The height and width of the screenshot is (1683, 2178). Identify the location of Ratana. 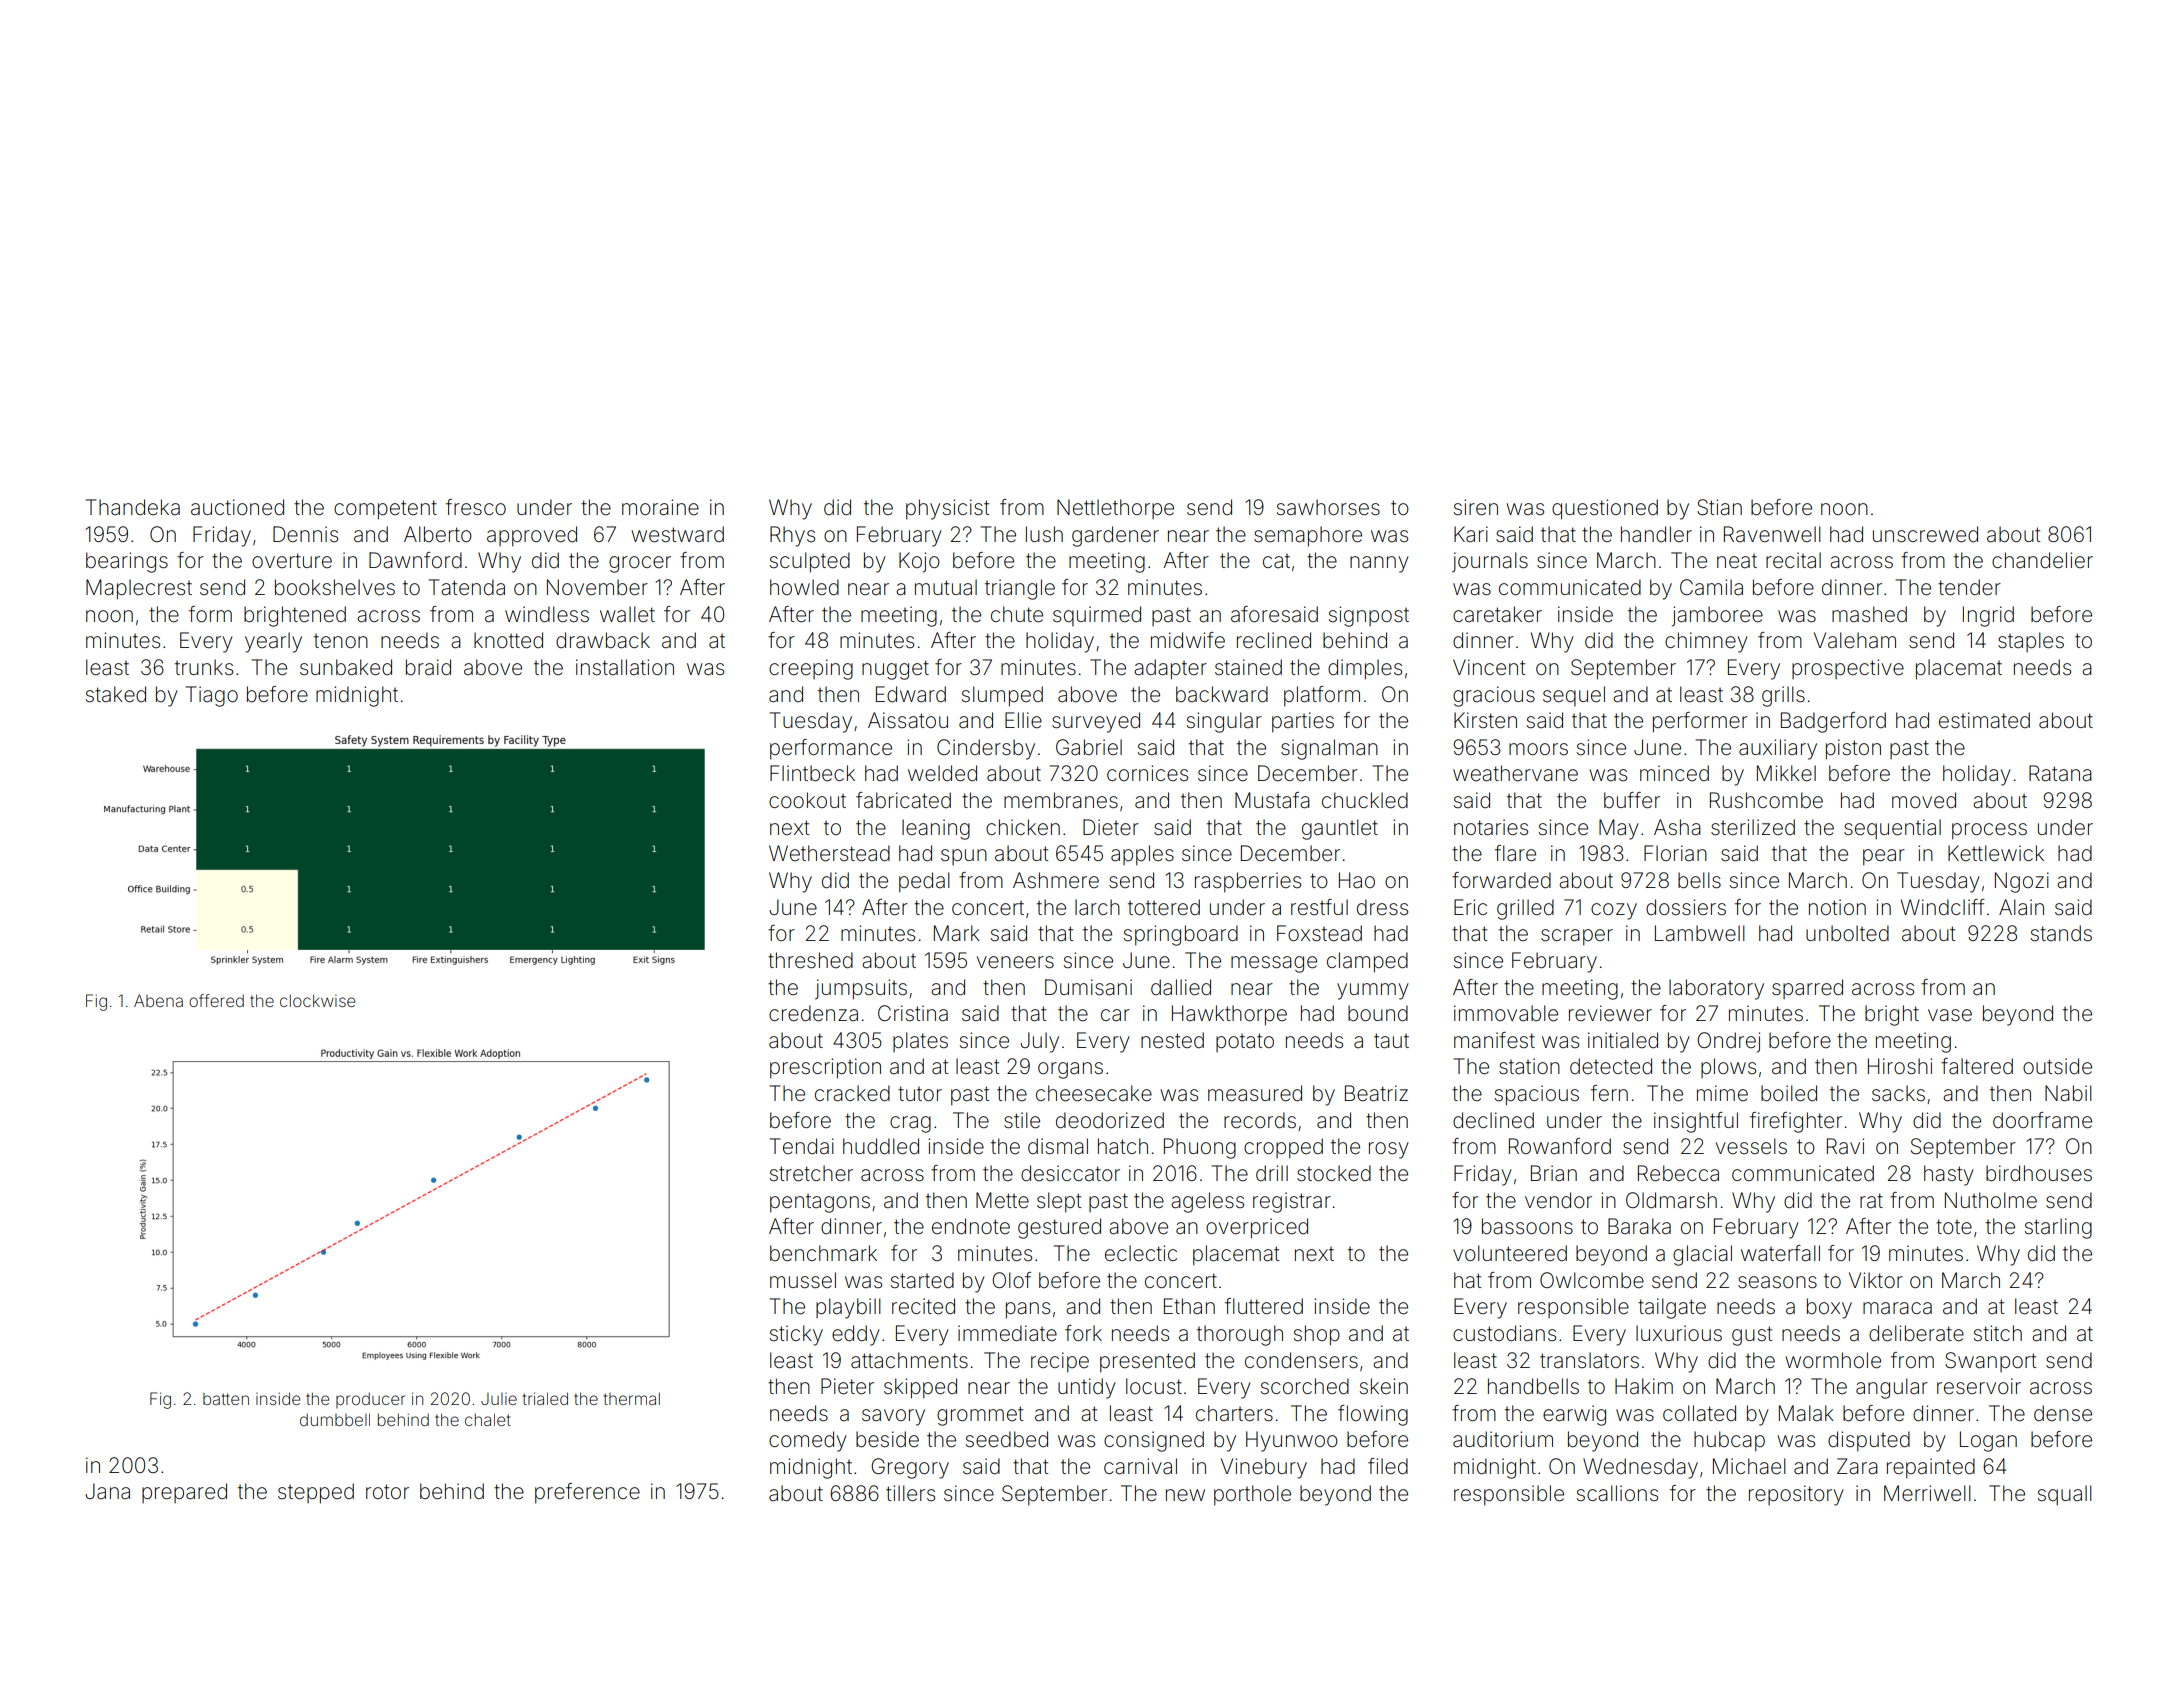
(2060, 773).
